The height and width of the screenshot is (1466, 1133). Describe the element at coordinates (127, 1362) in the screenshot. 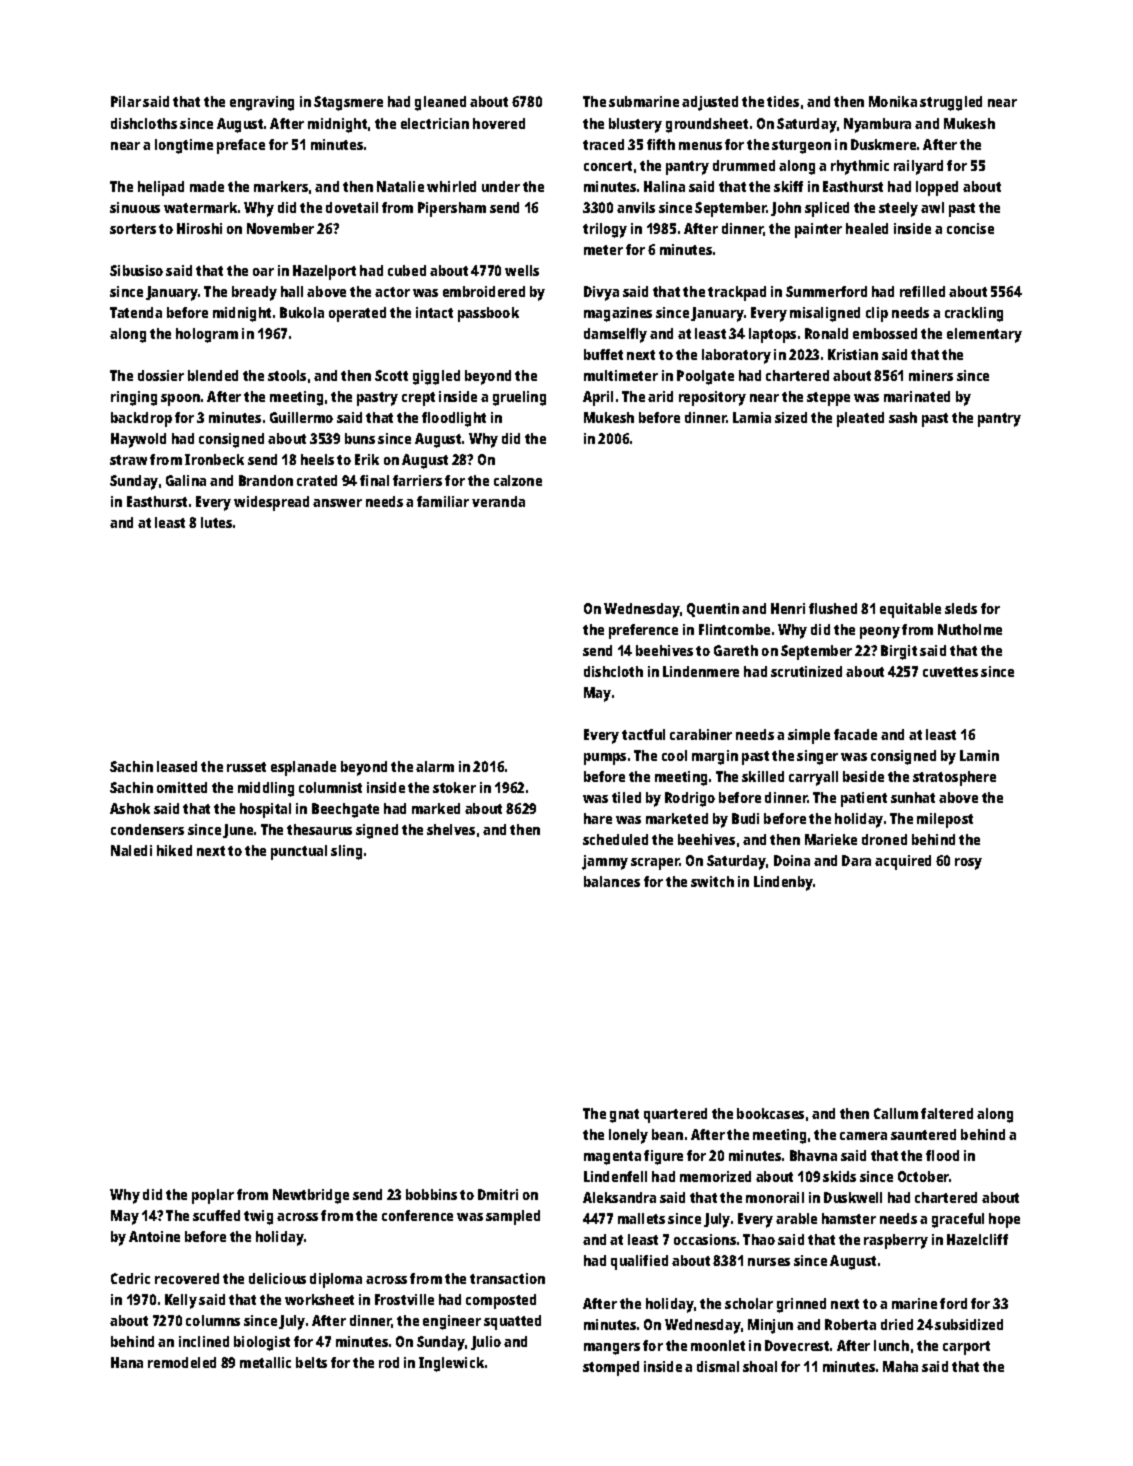

I see `Hana` at that location.
